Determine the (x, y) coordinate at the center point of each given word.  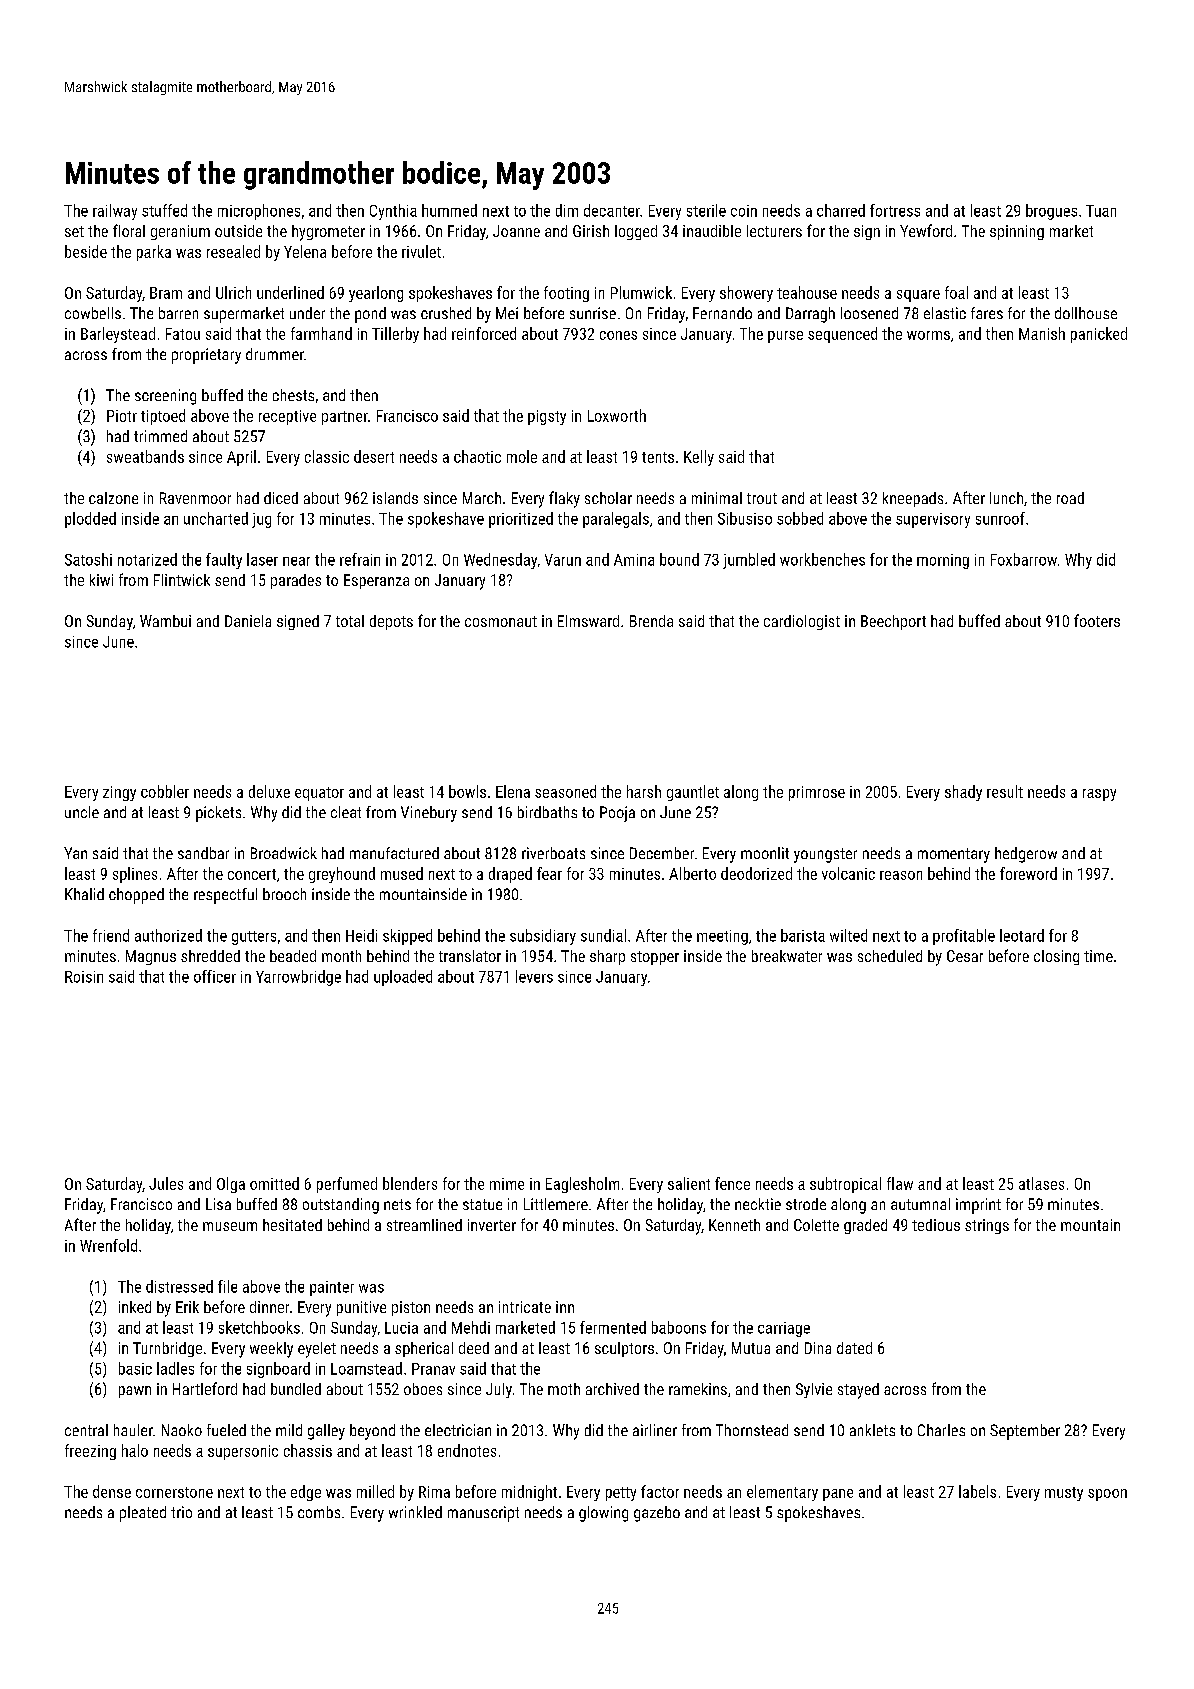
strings (987, 1226)
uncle (82, 812)
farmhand (321, 333)
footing (566, 294)
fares (987, 313)
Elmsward (588, 621)
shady (963, 793)
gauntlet (693, 793)
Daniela (248, 621)
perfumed (347, 1185)
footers (1097, 620)
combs (319, 1512)
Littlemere (556, 1204)
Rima (434, 1492)
